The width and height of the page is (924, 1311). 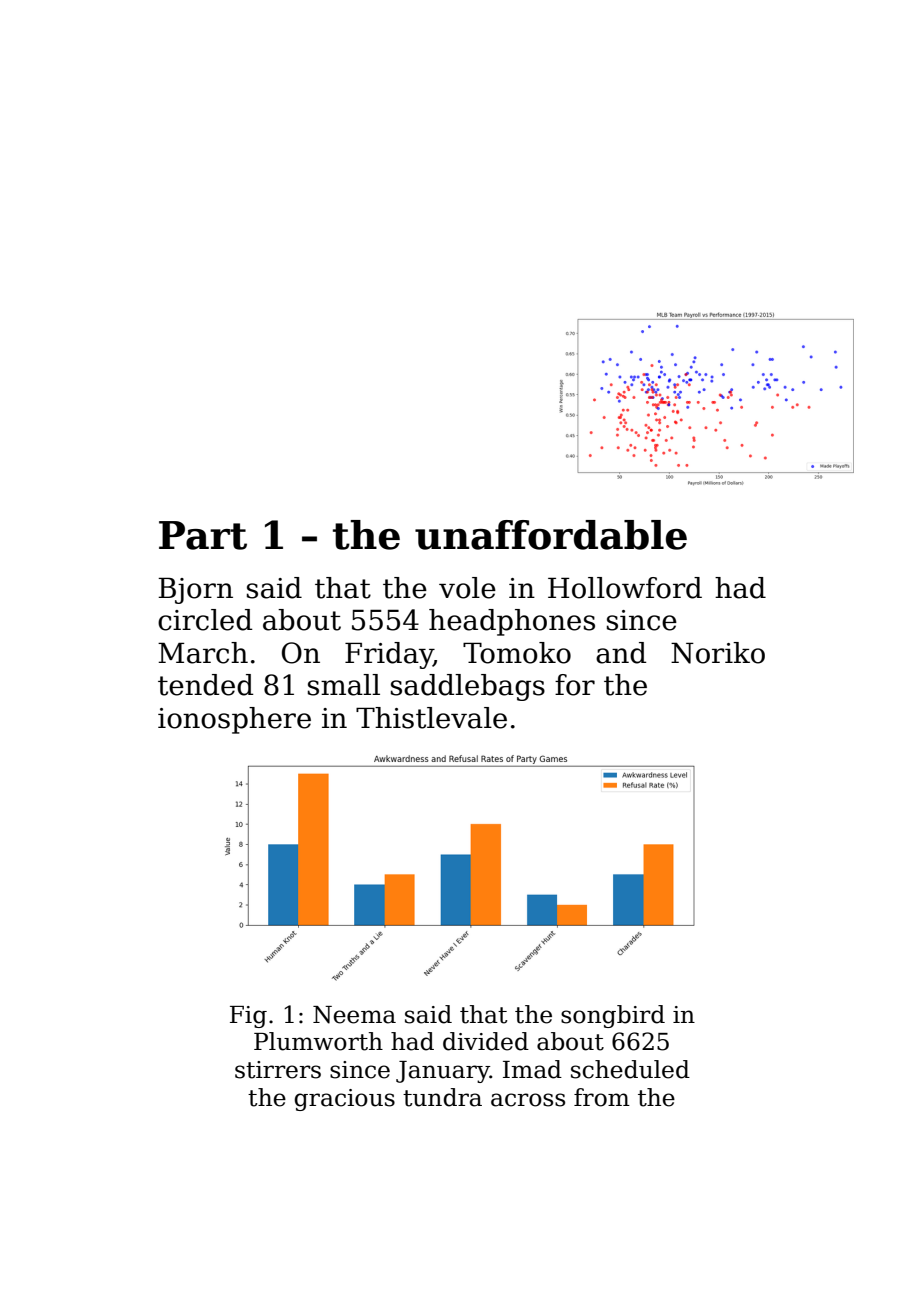 I want to click on vole, so click(x=467, y=588).
